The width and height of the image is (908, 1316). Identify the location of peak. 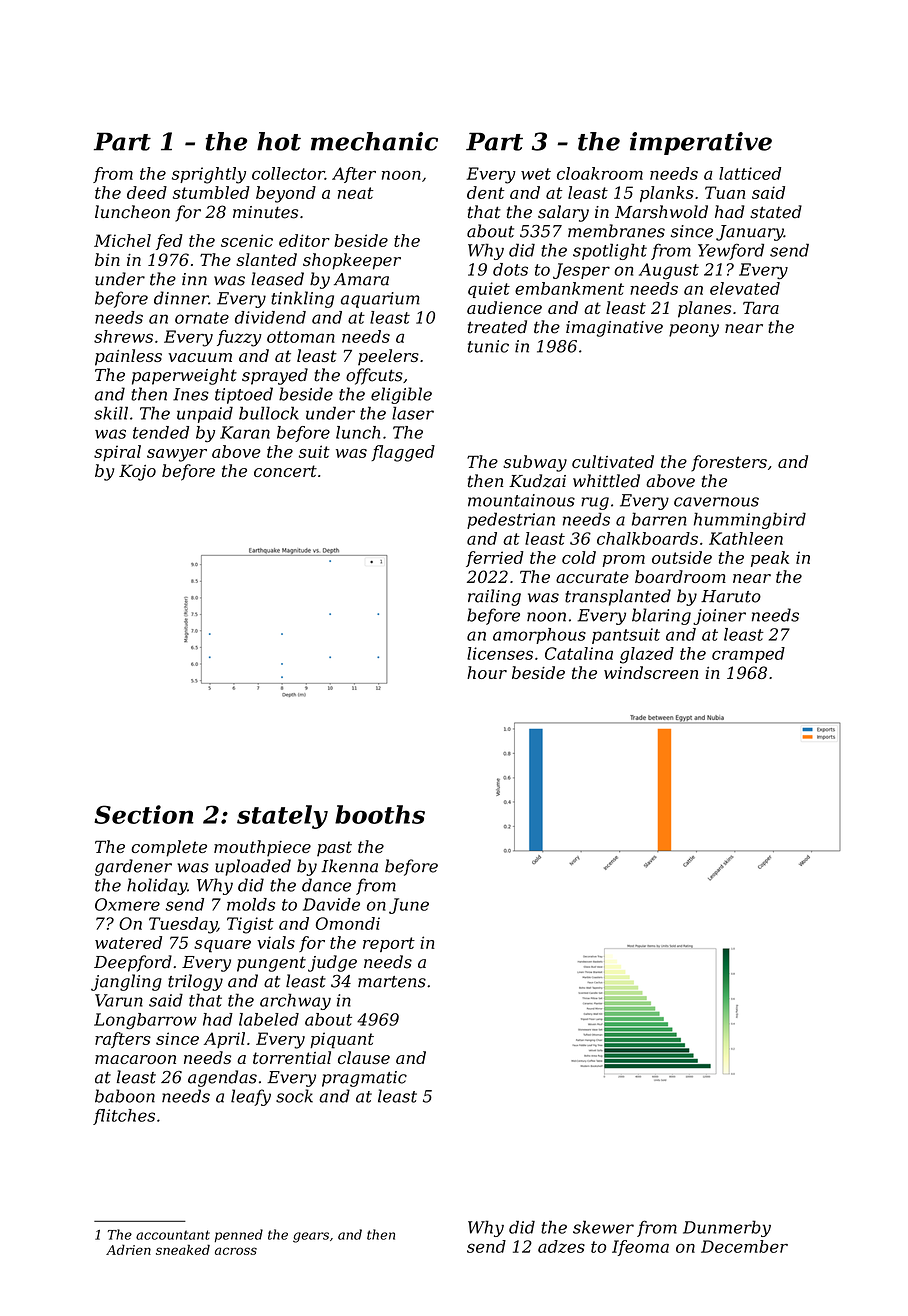
(770, 559).
